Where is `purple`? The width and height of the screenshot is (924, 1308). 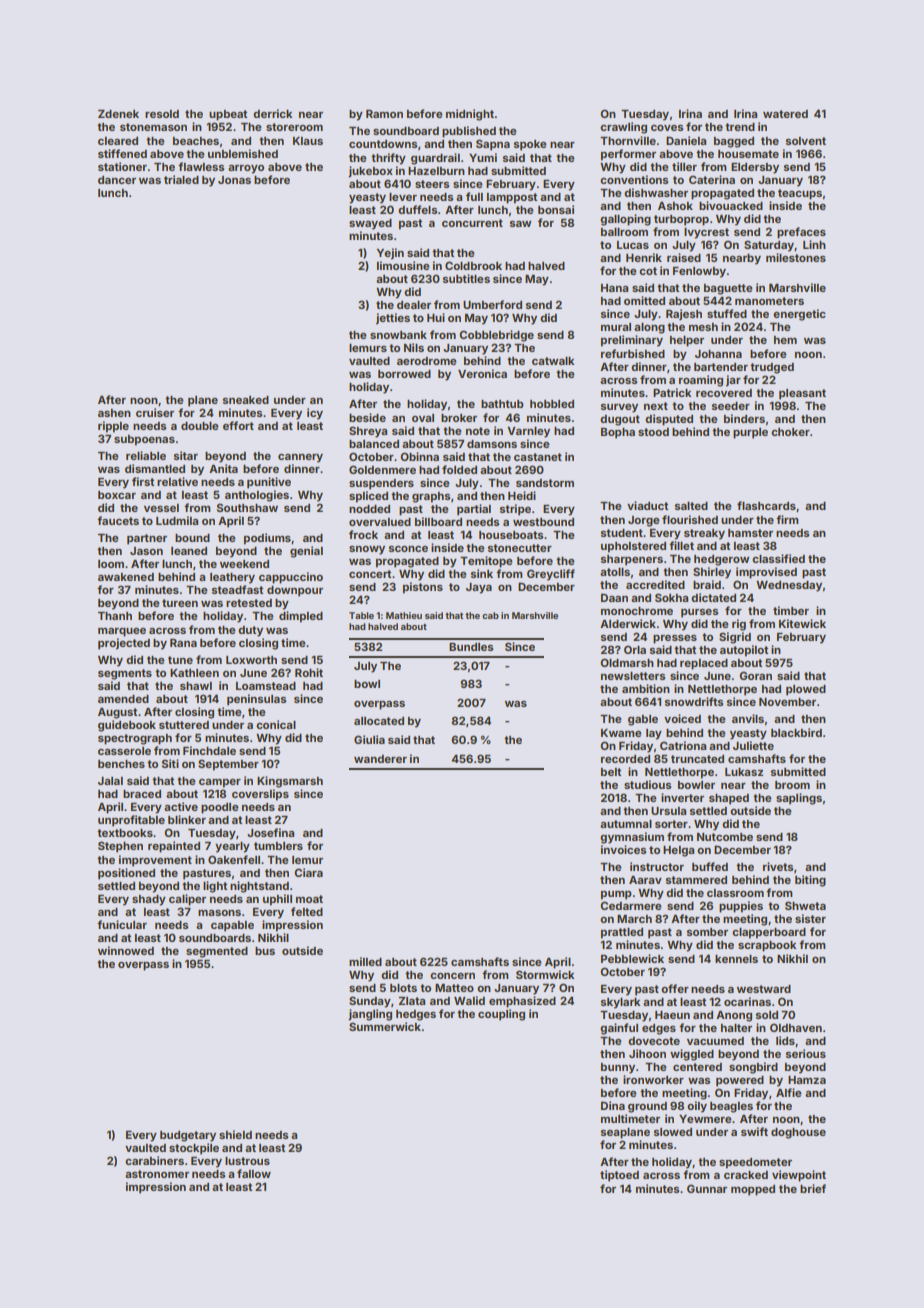
purple is located at coordinates (750, 433).
